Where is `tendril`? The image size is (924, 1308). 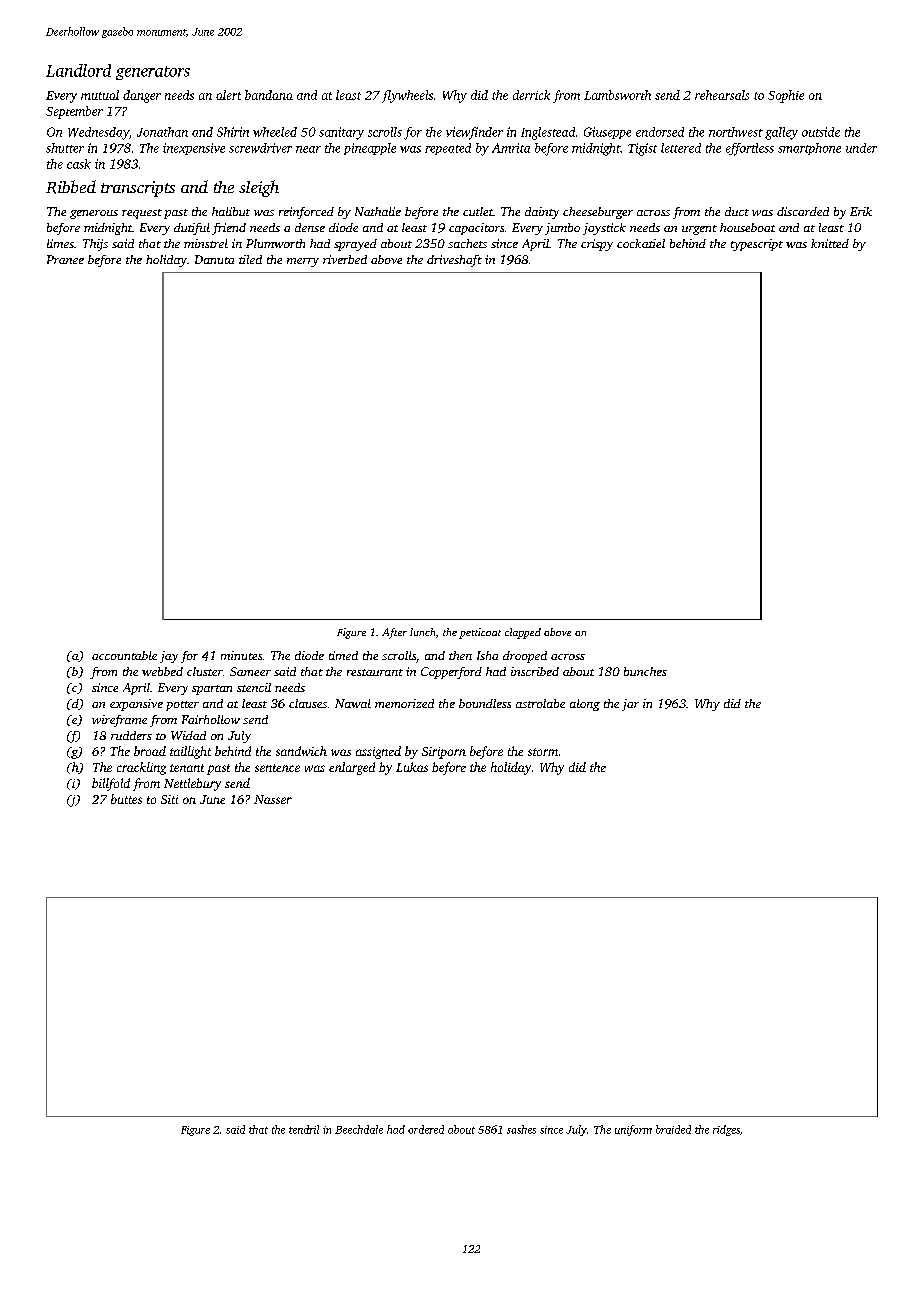 tendril is located at coordinates (304, 1129).
